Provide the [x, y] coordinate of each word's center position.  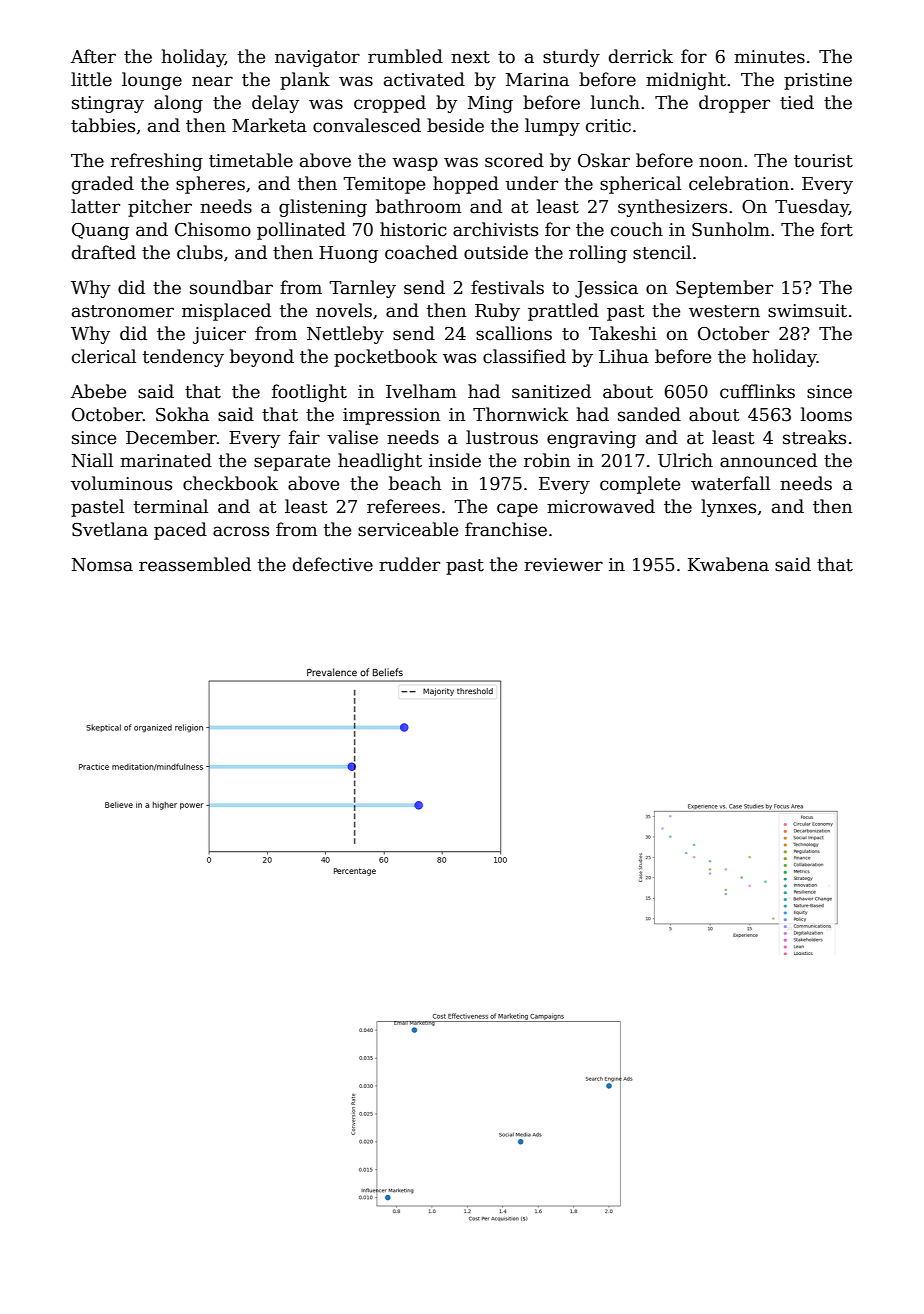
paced [180, 531]
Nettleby [345, 335]
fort [837, 229]
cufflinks [757, 391]
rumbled [405, 56]
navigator [317, 58]
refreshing [157, 162]
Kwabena [728, 564]
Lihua [624, 356]
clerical [104, 356]
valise [352, 437]
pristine [818, 81]
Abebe [98, 391]
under [532, 183]
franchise [506, 529]
